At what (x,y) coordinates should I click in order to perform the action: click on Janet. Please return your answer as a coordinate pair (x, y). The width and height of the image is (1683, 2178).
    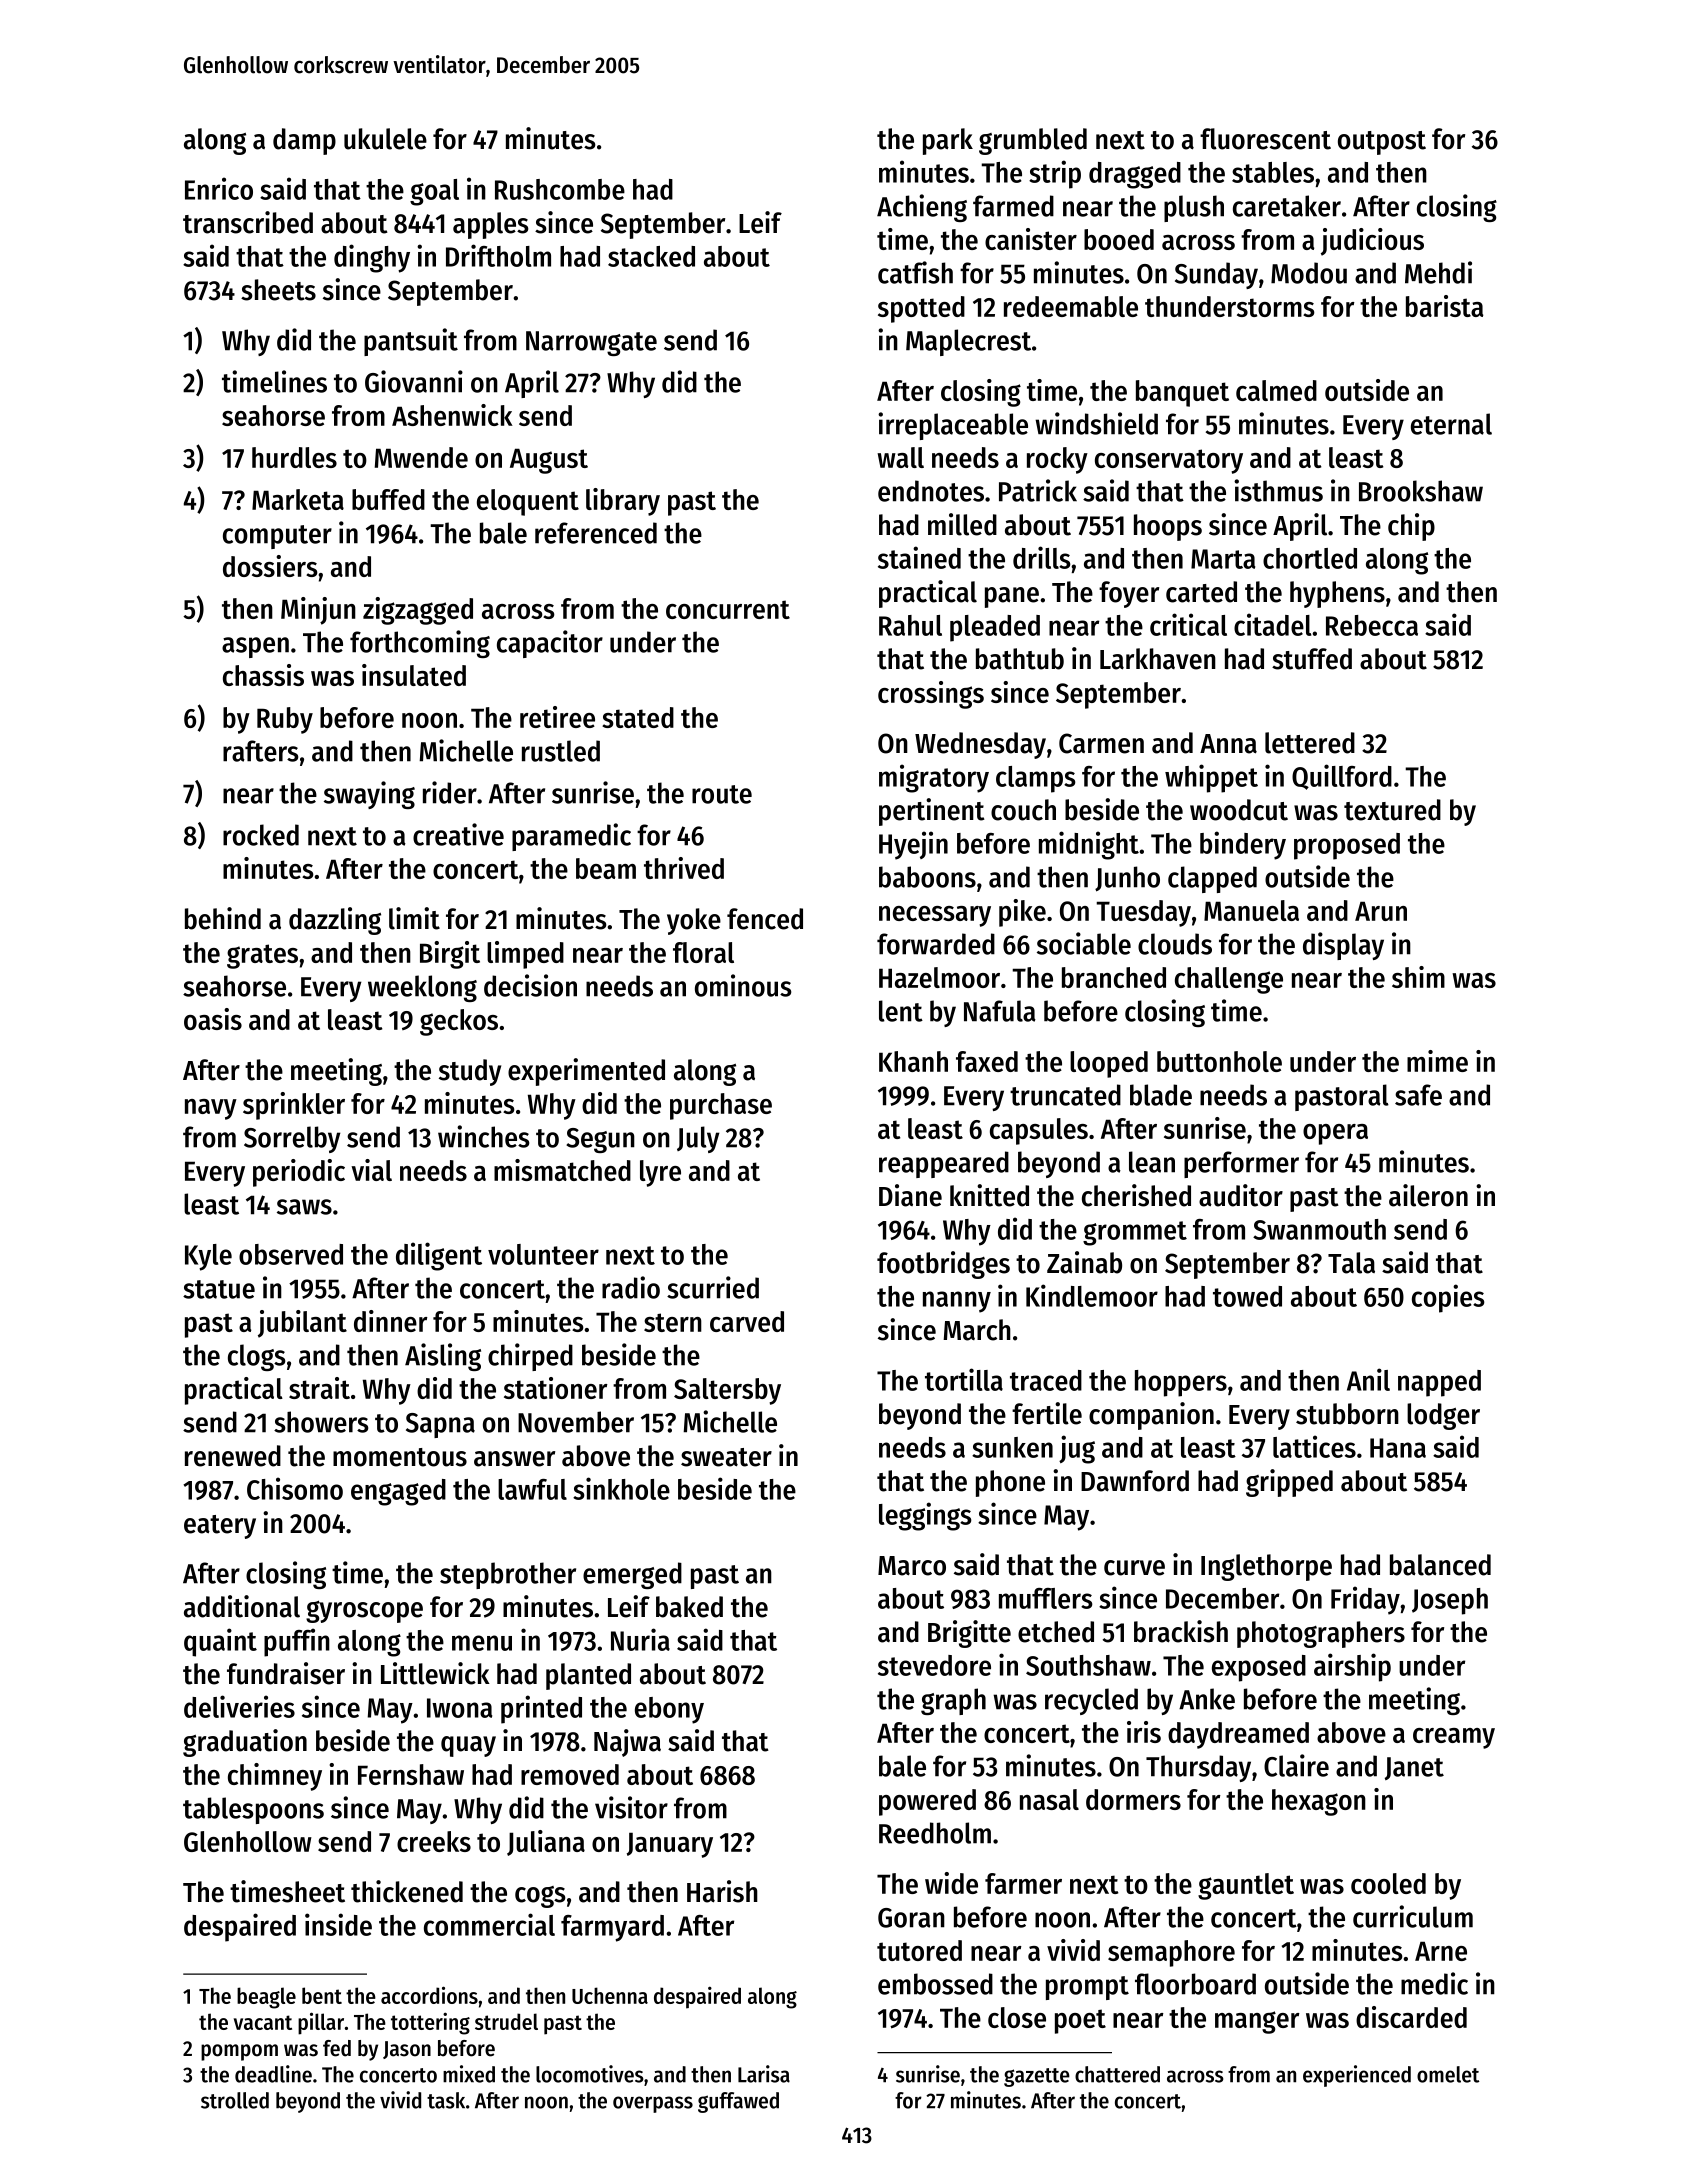
    Looking at the image, I should click on (1414, 1768).
